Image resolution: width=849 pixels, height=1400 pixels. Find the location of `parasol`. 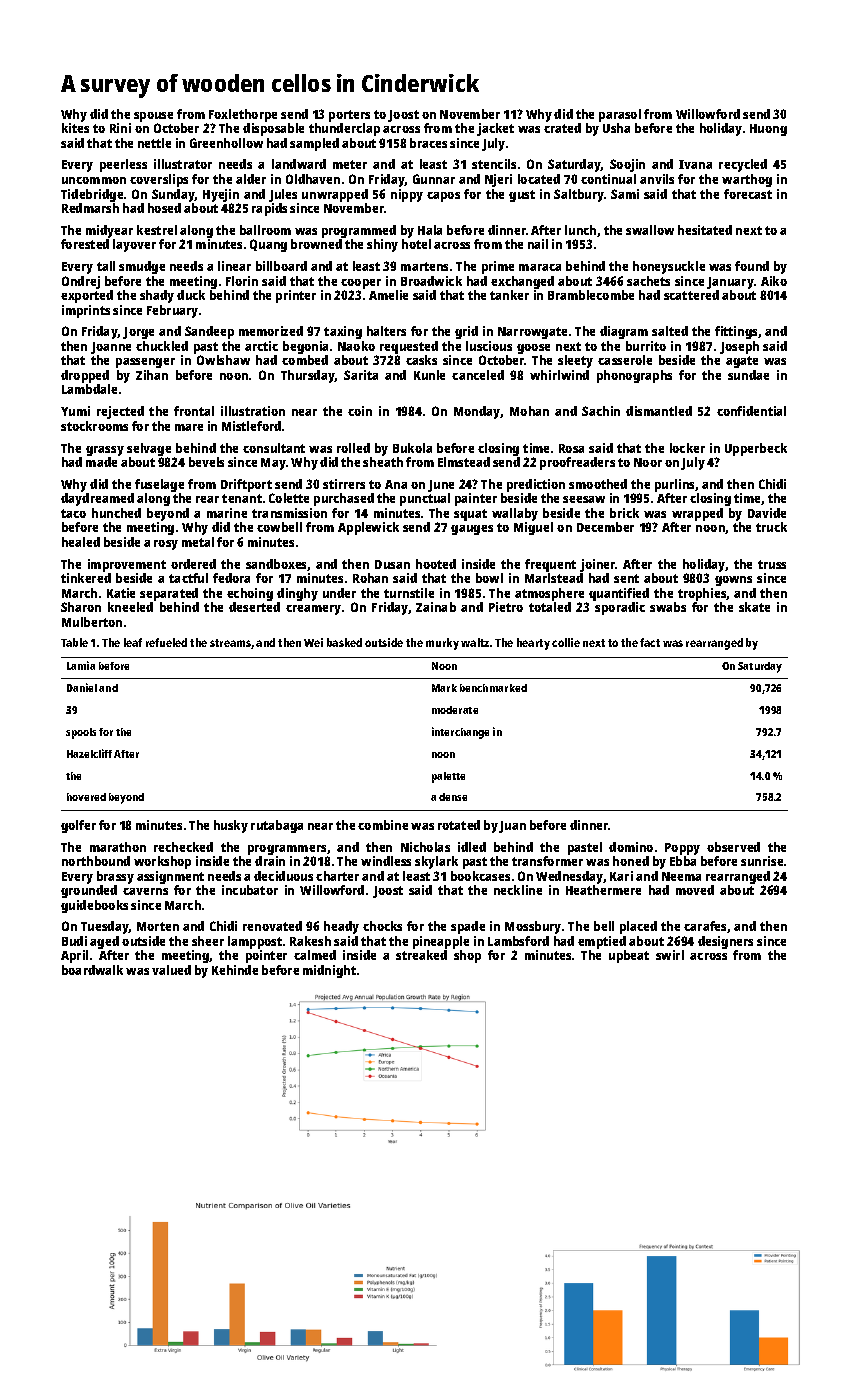

parasol is located at coordinates (620, 115).
